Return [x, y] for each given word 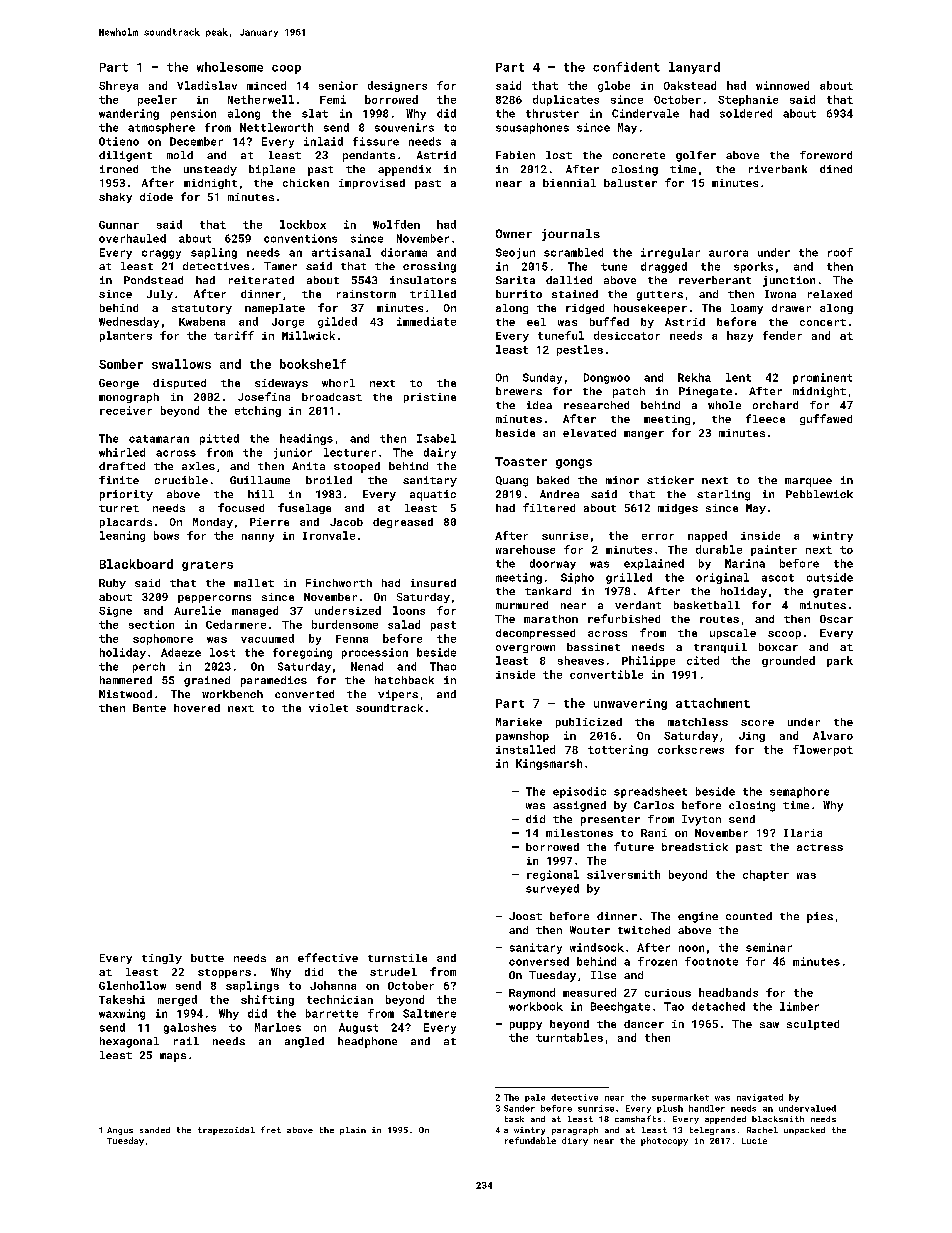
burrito [519, 294]
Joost [525, 916]
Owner [514, 233]
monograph [129, 398]
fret [271, 1129]
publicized [589, 723]
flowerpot [823, 750]
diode [156, 197]
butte [207, 958]
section [151, 624]
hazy [740, 336]
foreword [826, 155]
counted [749, 916]
